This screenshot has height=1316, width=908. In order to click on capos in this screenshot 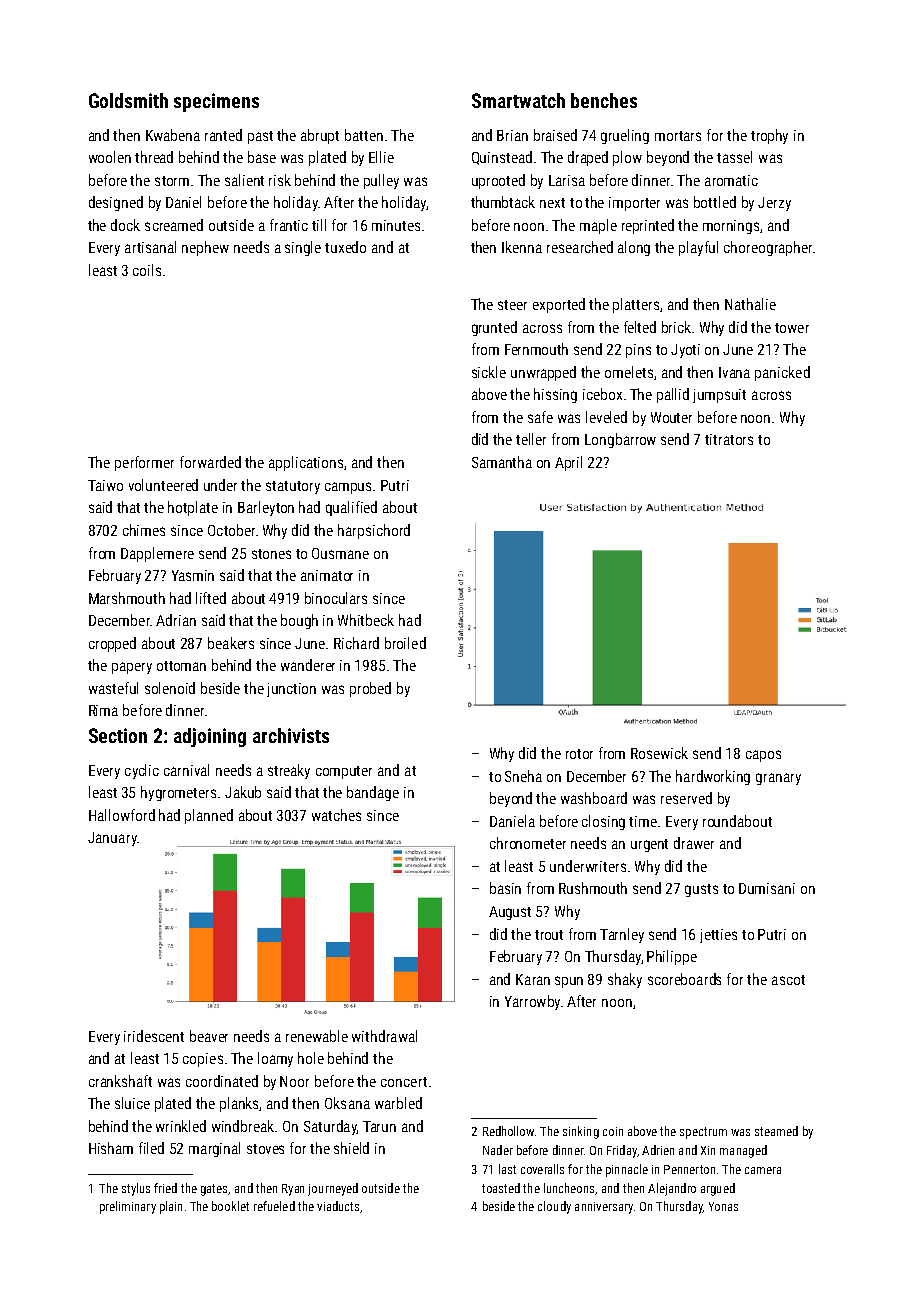, I will do `click(763, 756)`.
